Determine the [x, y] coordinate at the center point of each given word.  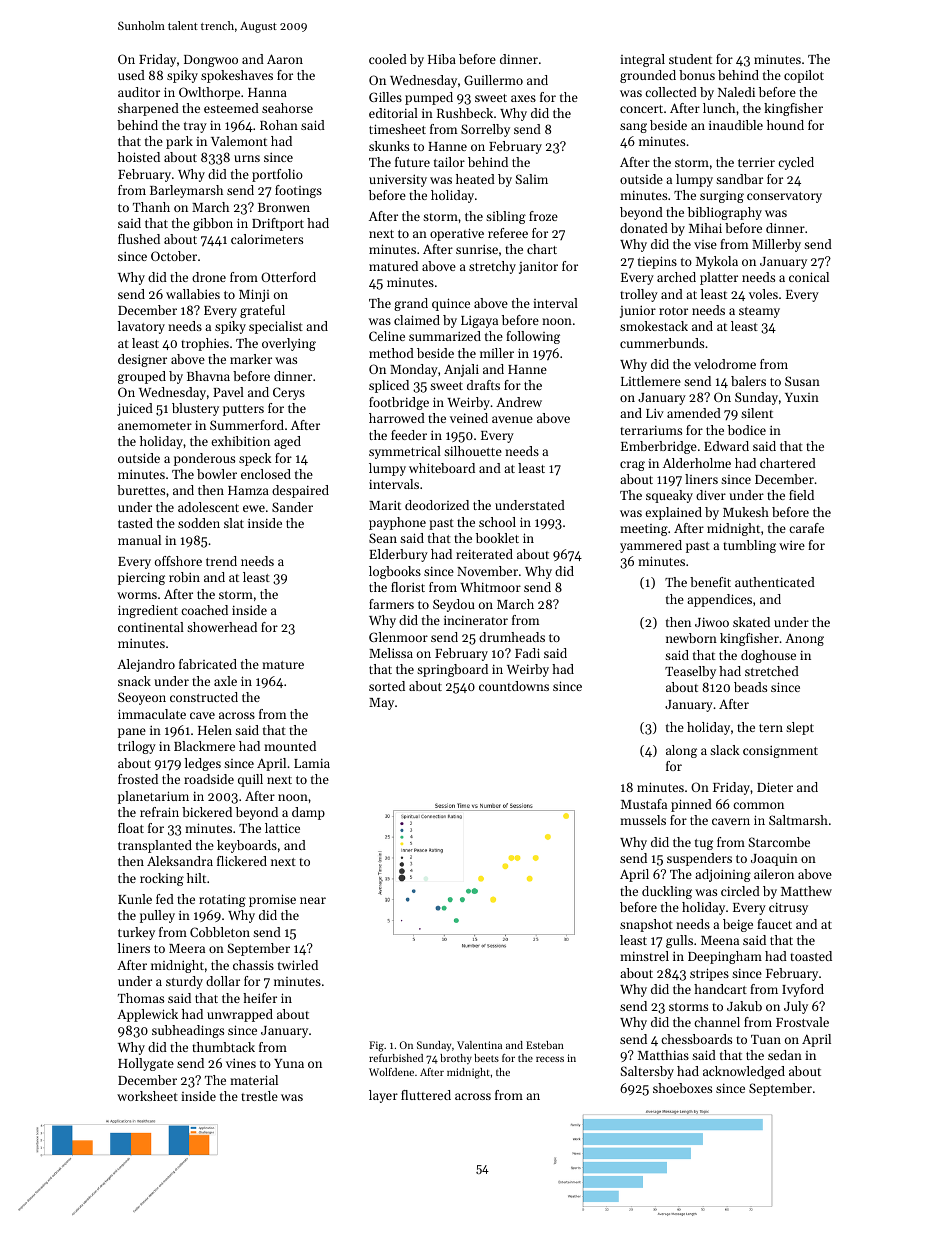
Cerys [289, 393]
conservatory [784, 197]
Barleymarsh [186, 191]
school [497, 522]
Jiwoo [712, 622]
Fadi [527, 653]
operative [457, 234]
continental [151, 627]
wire [792, 545]
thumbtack [223, 1047]
